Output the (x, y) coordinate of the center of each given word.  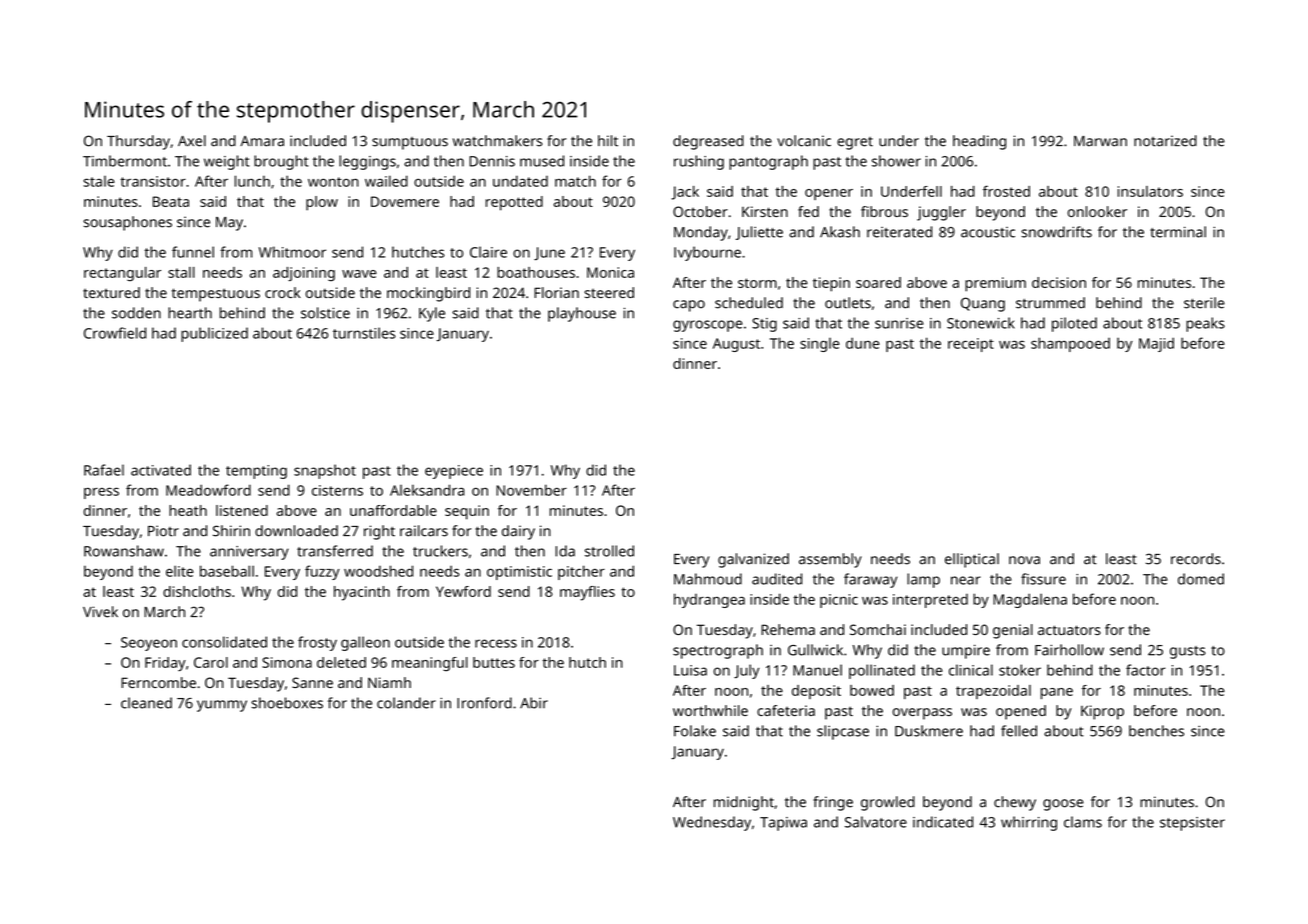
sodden (136, 313)
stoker (1020, 670)
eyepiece (454, 472)
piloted (1074, 324)
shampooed (1070, 344)
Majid (1156, 344)
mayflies (587, 593)
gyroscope (708, 326)
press (101, 493)
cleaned (146, 703)
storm (757, 283)
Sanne (312, 682)
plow (322, 203)
